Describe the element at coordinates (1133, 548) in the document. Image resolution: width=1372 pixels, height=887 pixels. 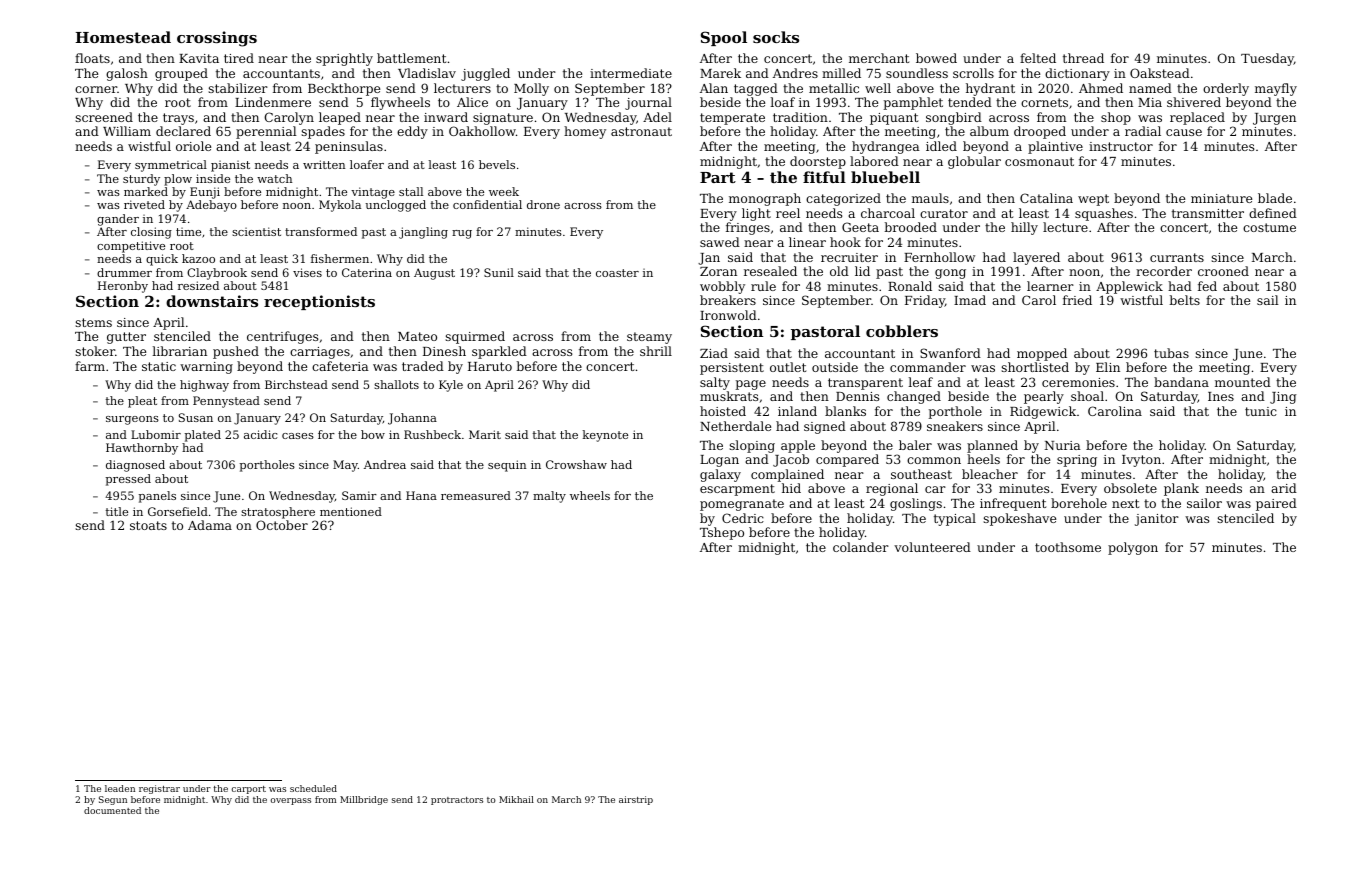
I see `polygon` at that location.
